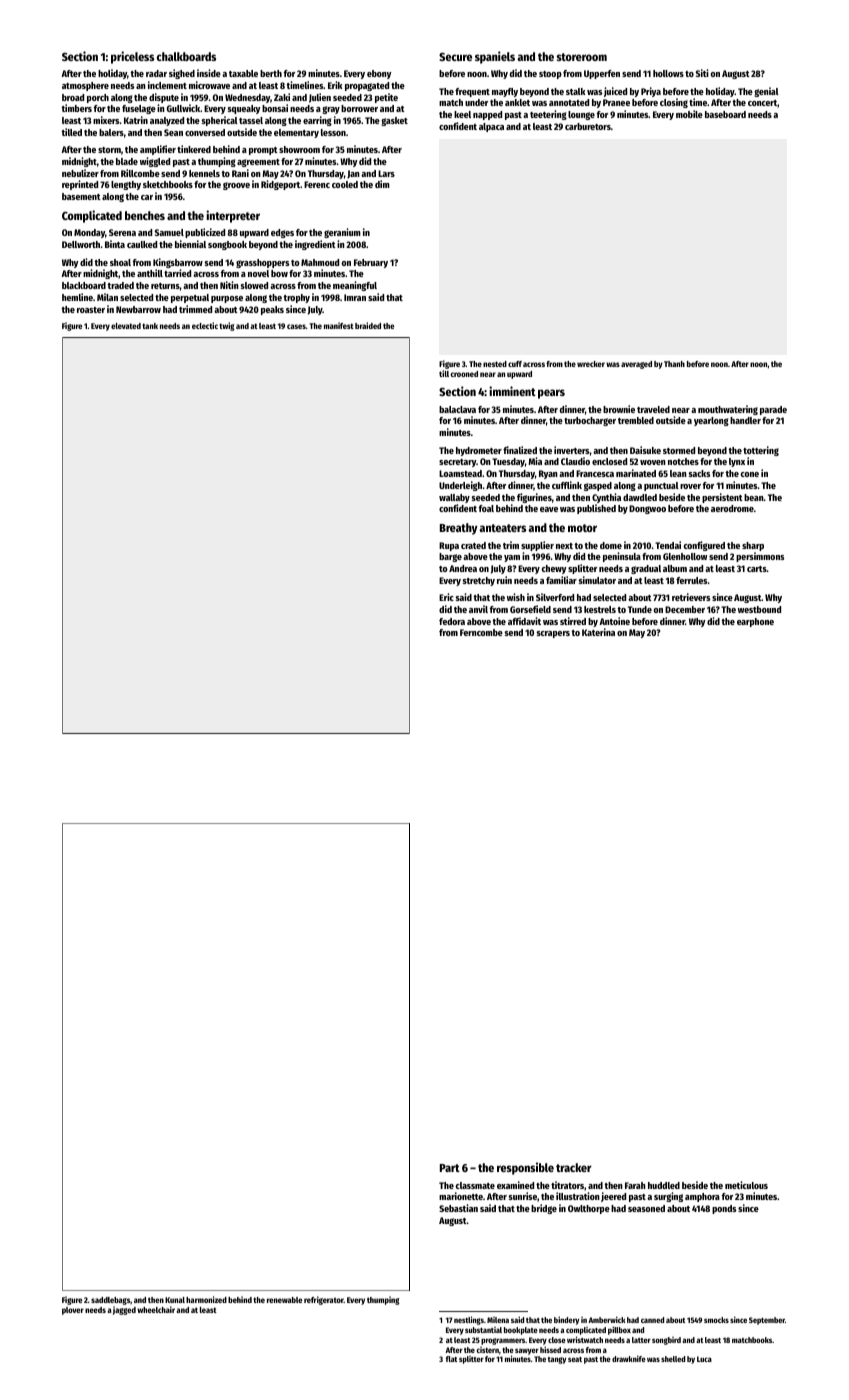 This screenshot has width=849, height=1400. What do you see at coordinates (582, 57) in the screenshot?
I see `storeroom` at bounding box center [582, 57].
